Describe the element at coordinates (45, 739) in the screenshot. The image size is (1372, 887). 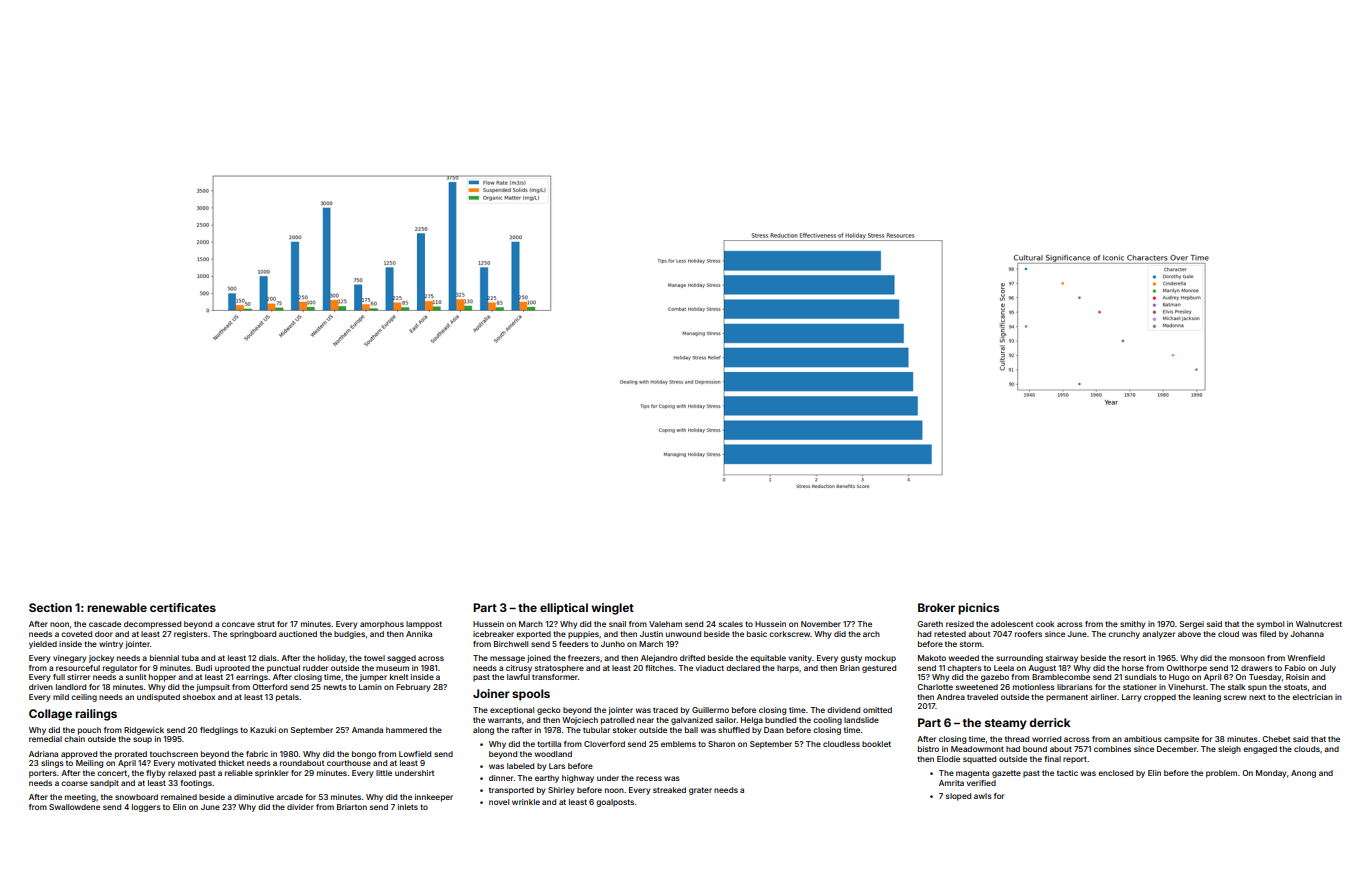
I see `remedial` at that location.
